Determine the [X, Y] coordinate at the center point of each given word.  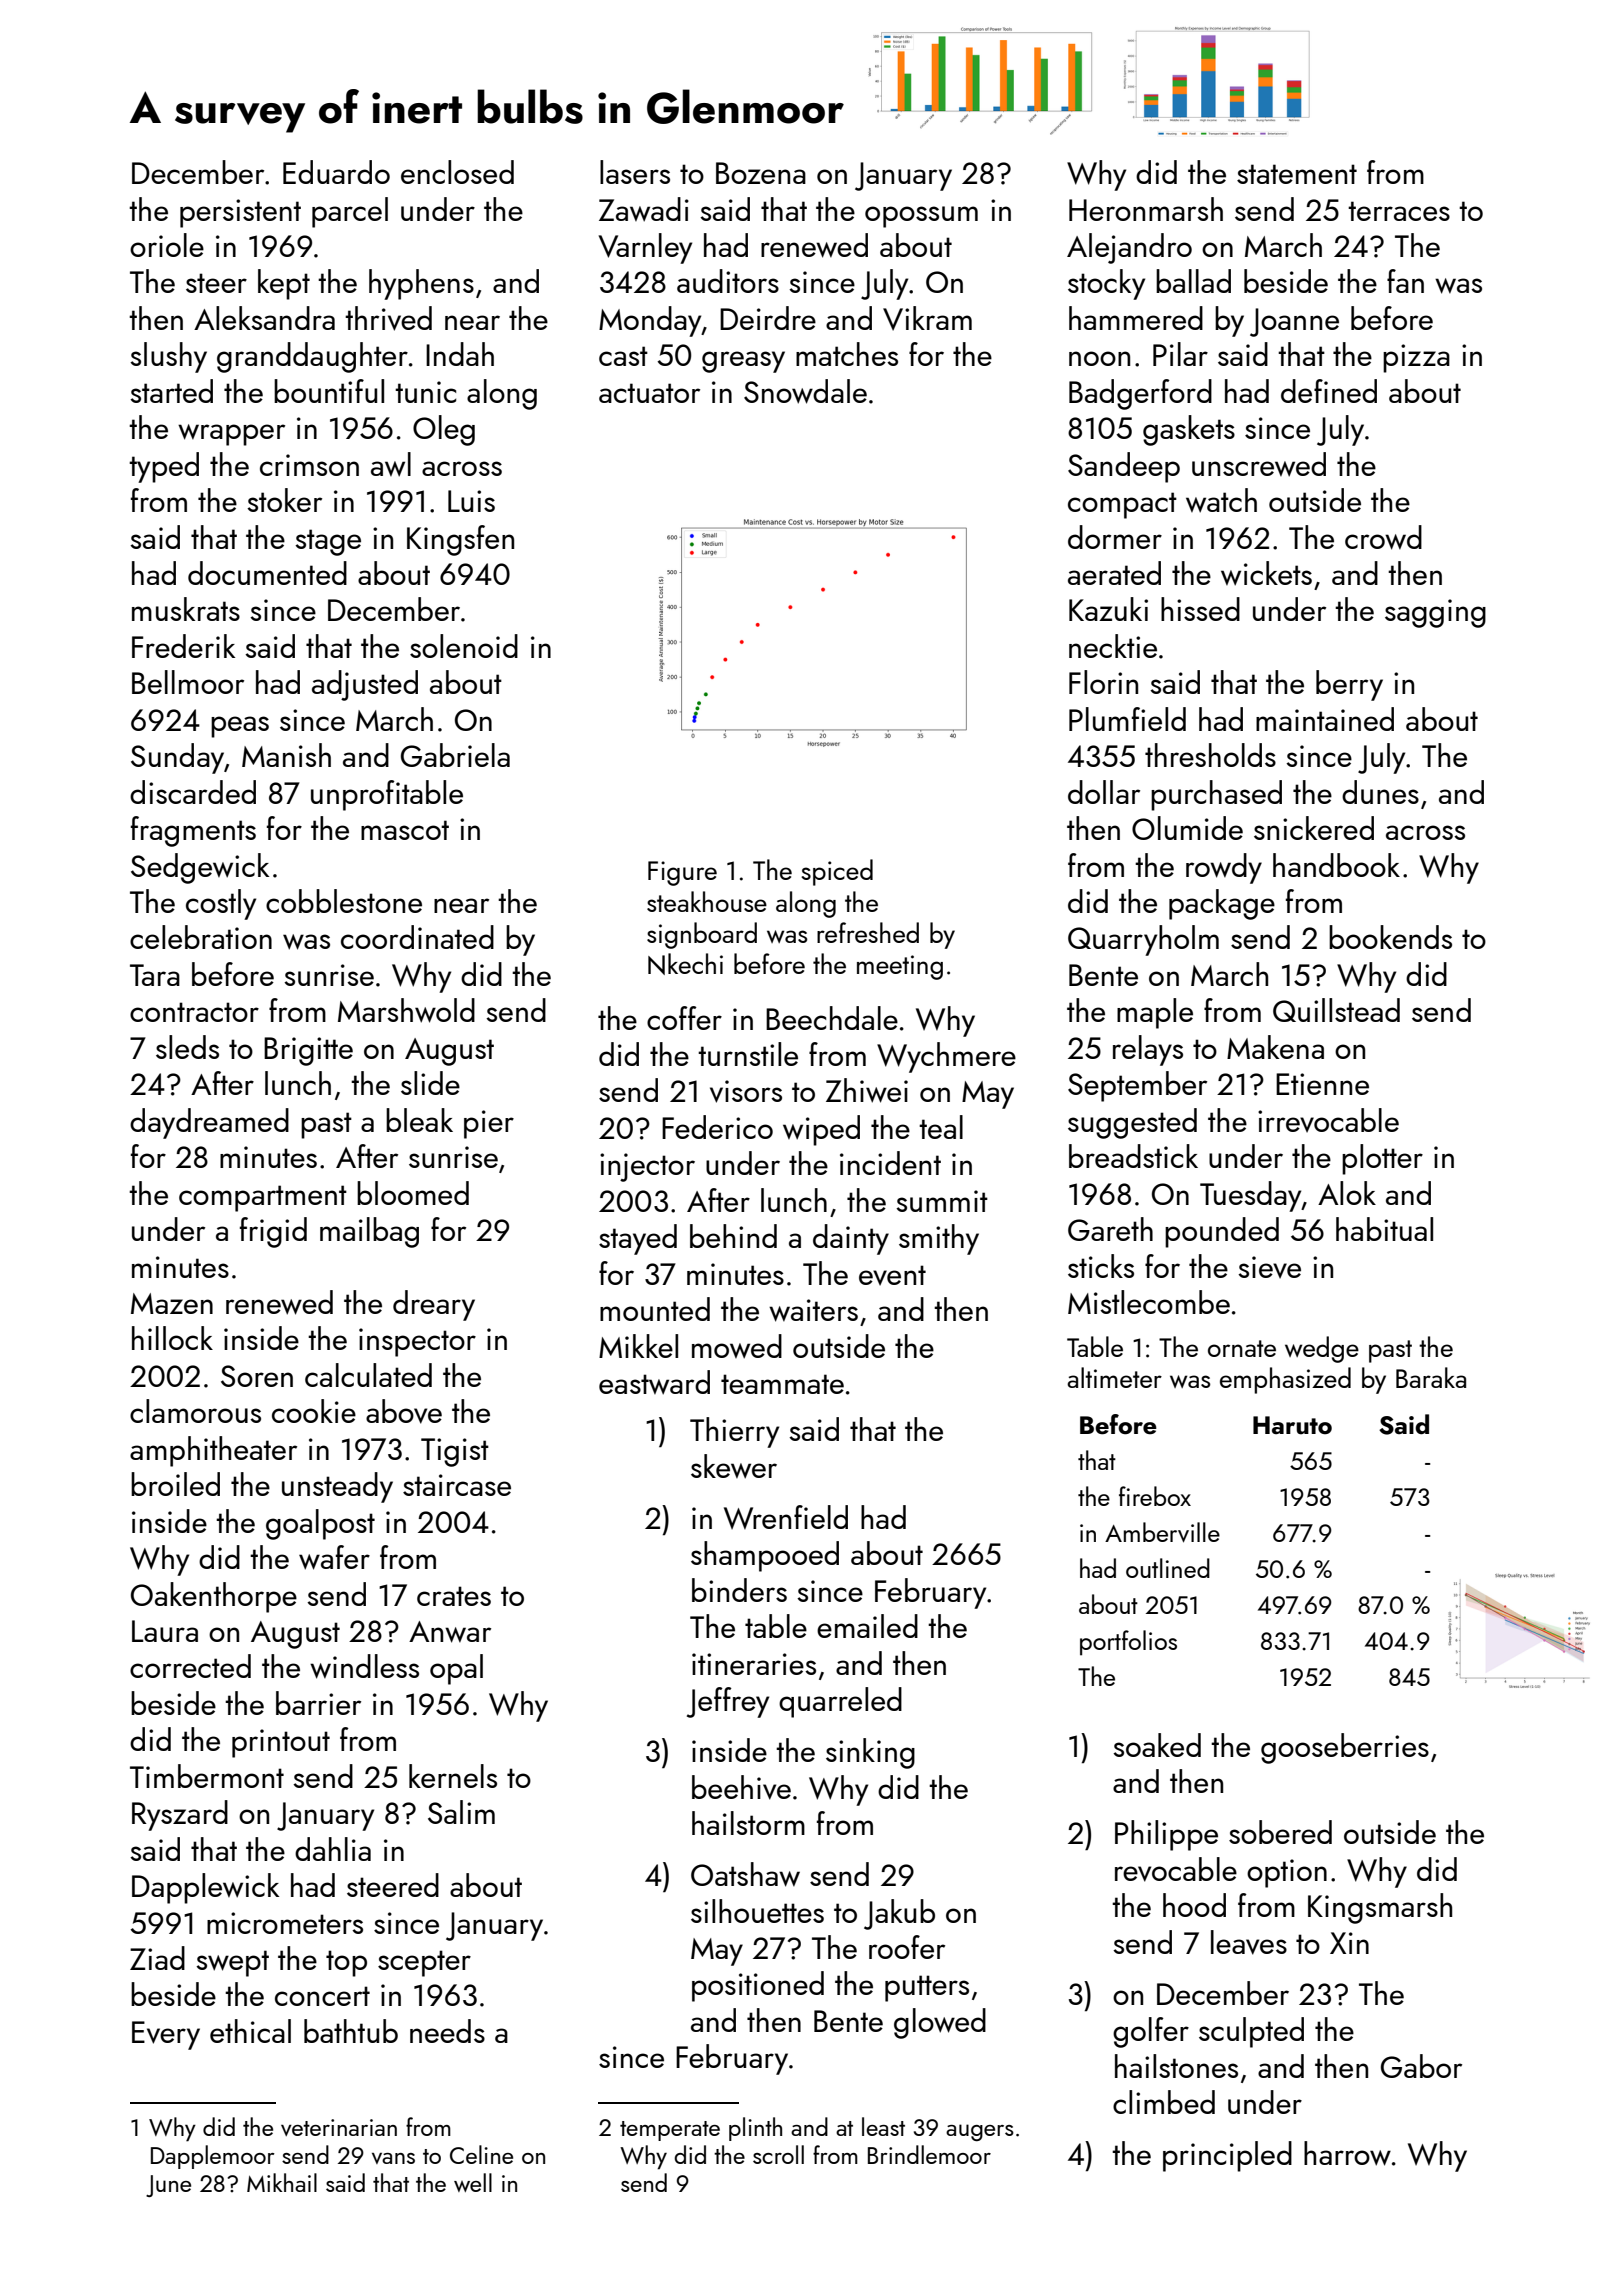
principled [1227, 2156]
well [473, 2182]
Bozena [761, 173]
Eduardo [336, 172]
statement [1297, 174]
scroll [778, 2154]
